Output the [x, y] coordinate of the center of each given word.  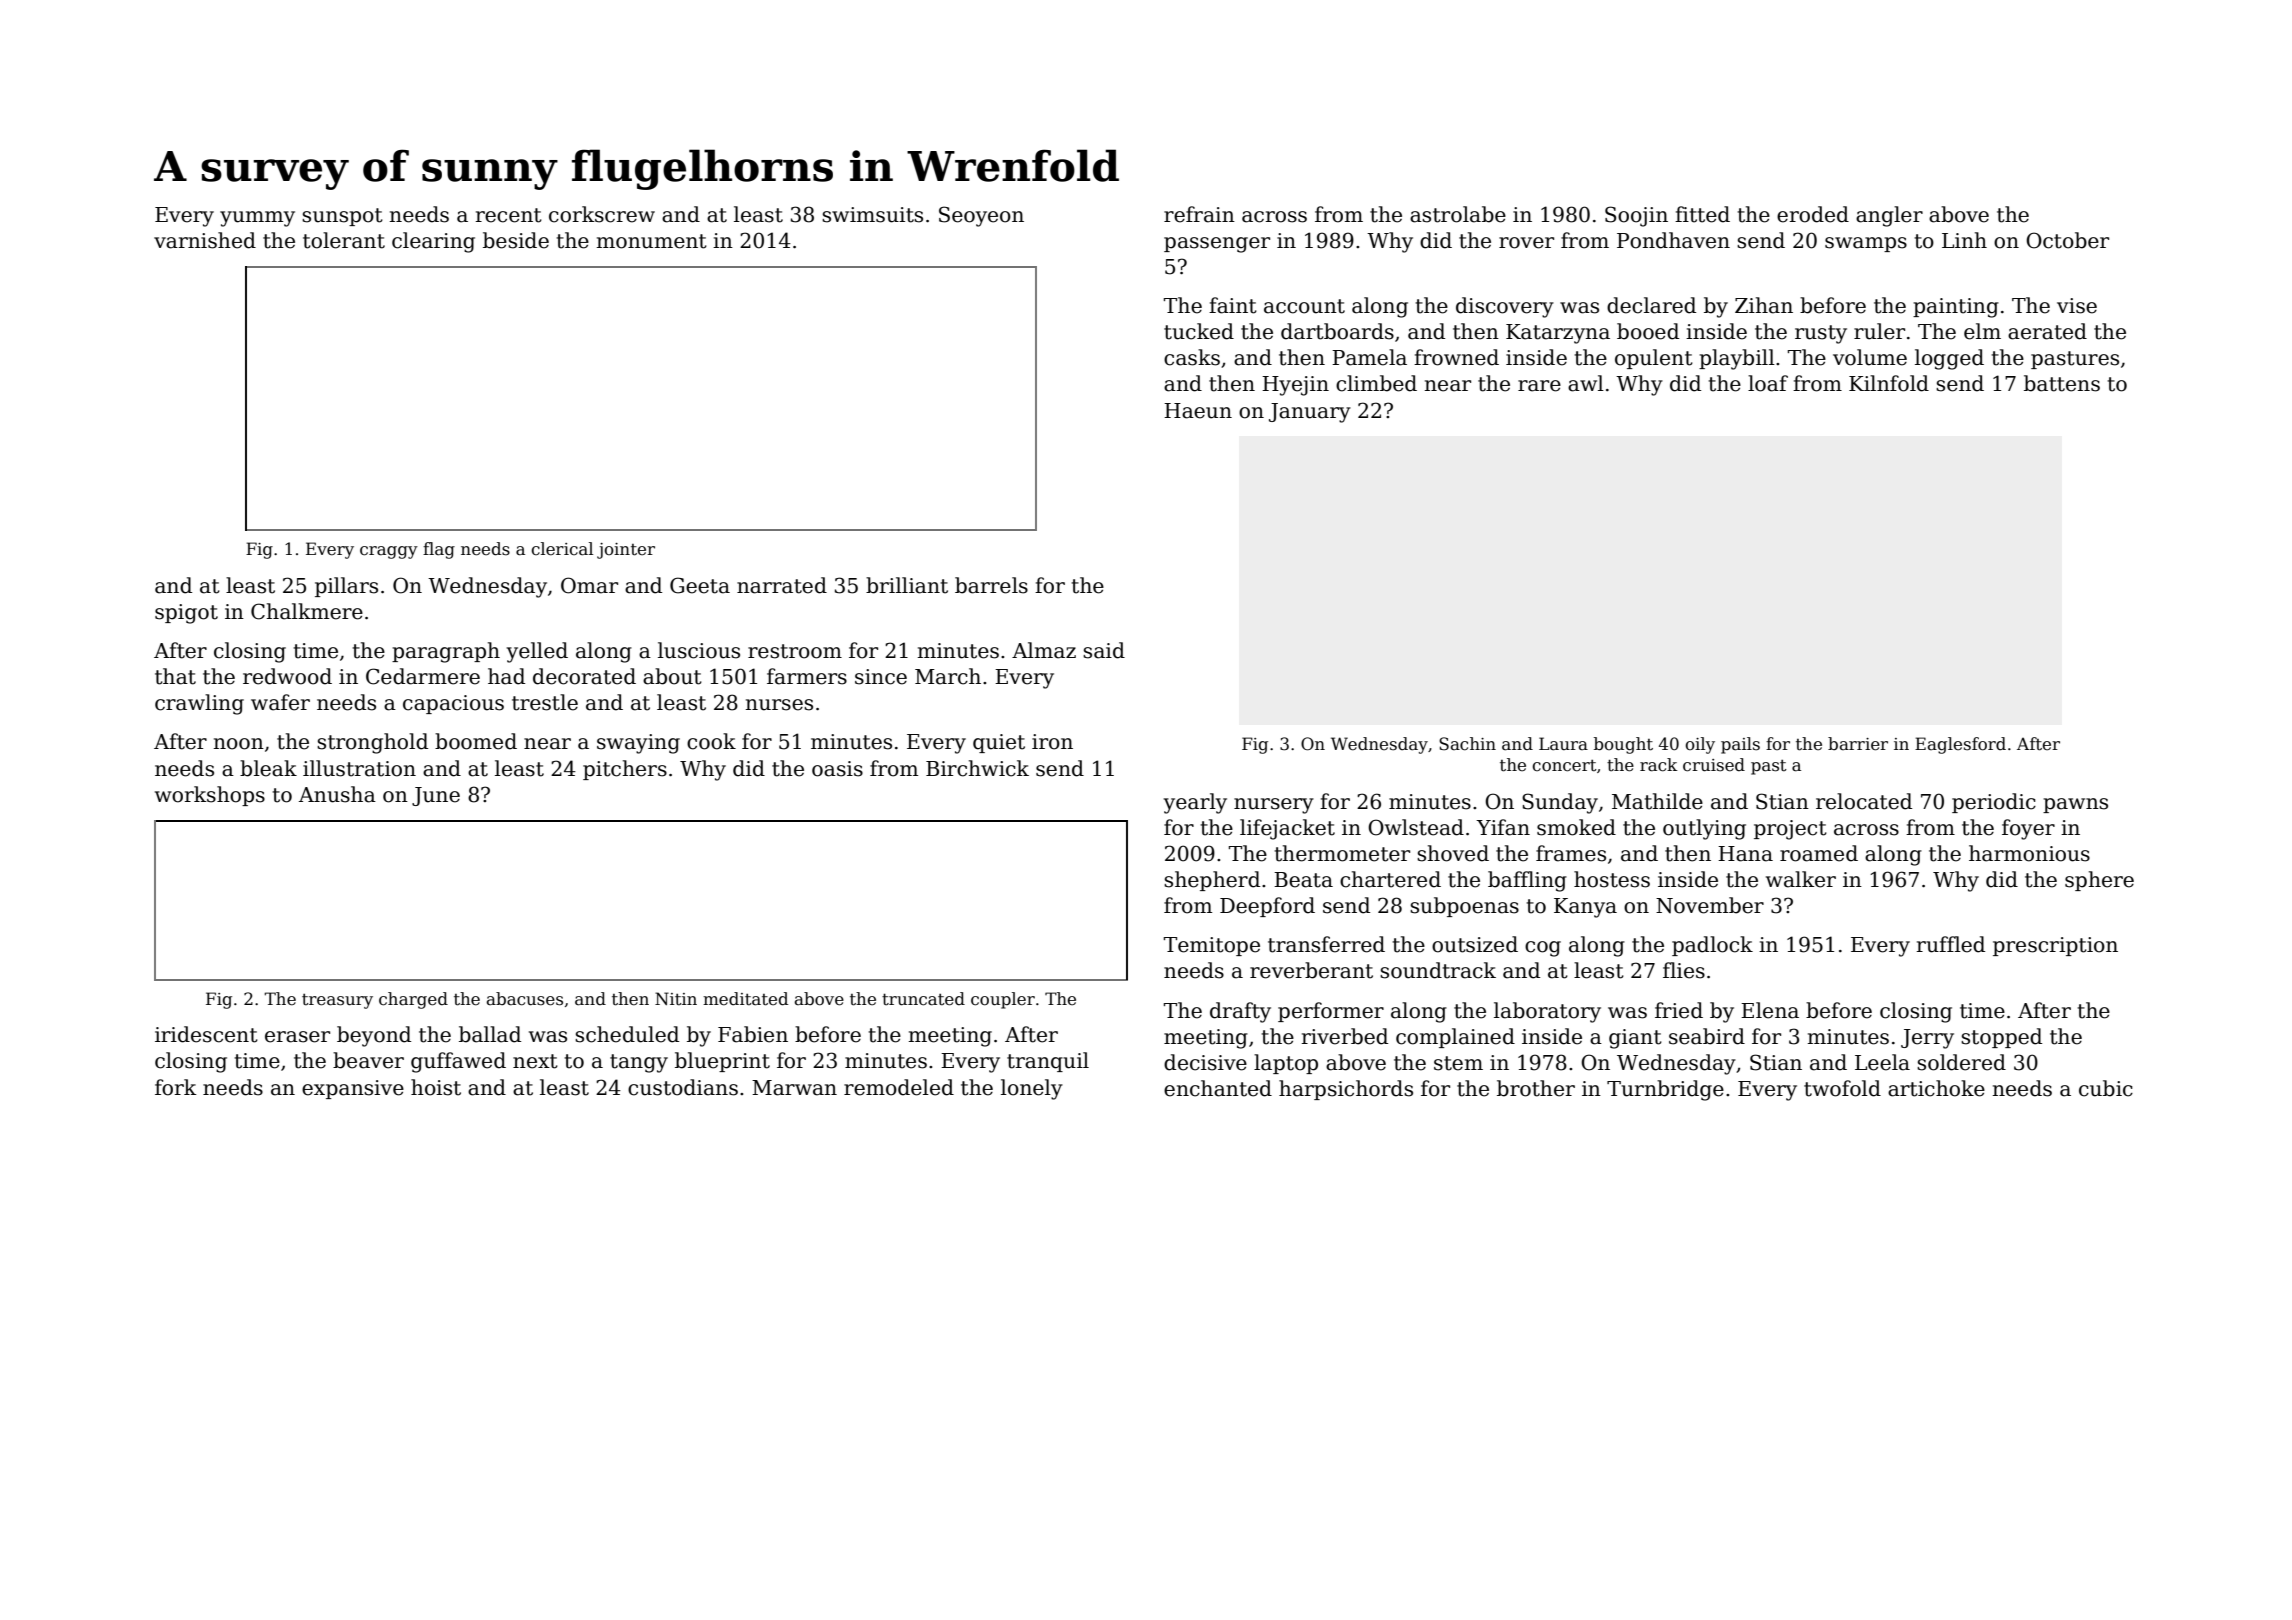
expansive [353, 1089]
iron [1052, 742]
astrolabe [1458, 214]
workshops [210, 796]
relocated [1864, 801]
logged [1949, 359]
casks [1192, 357]
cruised [1714, 765]
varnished [205, 240]
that [175, 676]
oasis [837, 769]
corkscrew [602, 214]
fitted [1702, 214]
